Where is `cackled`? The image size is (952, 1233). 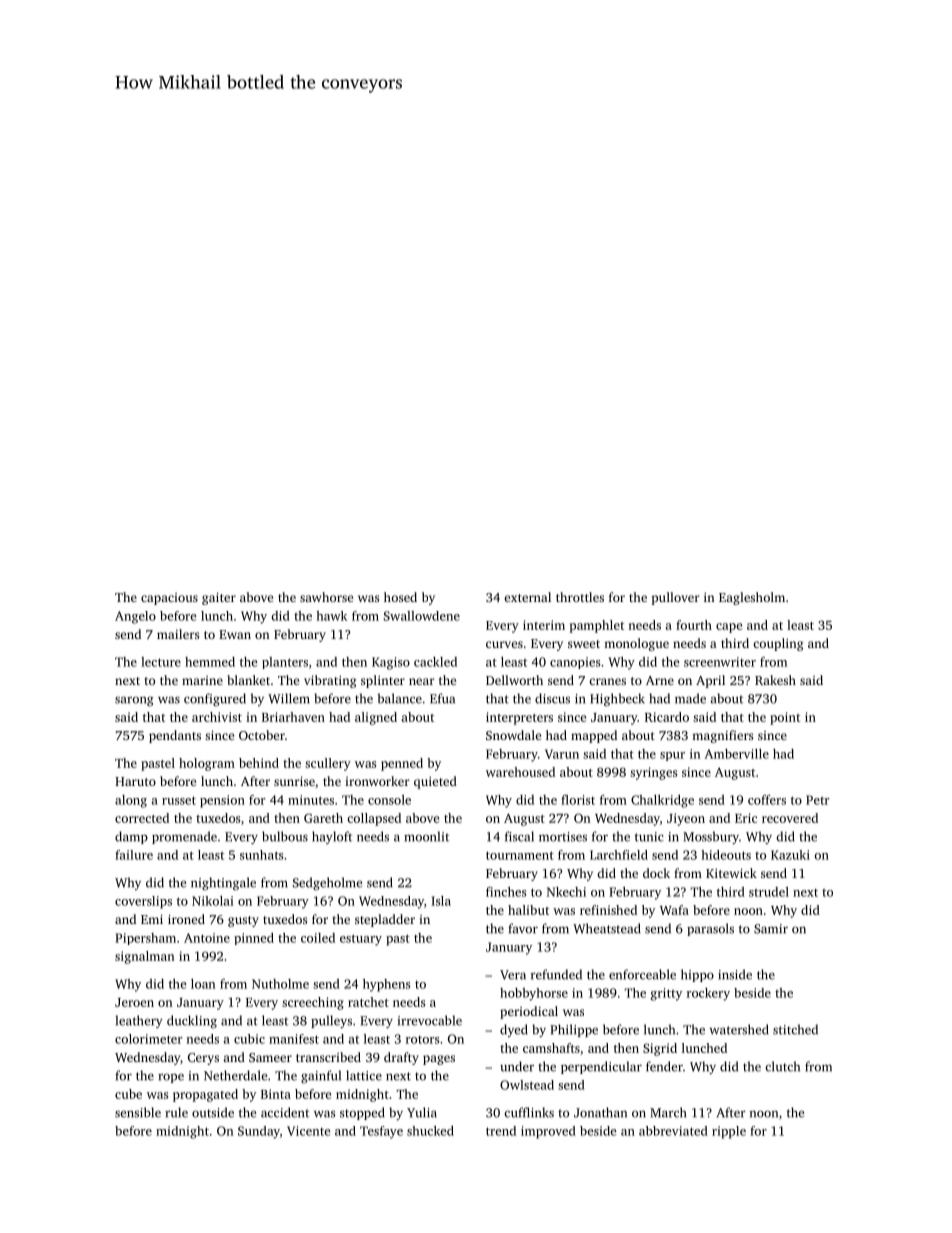
cackled is located at coordinates (435, 662).
